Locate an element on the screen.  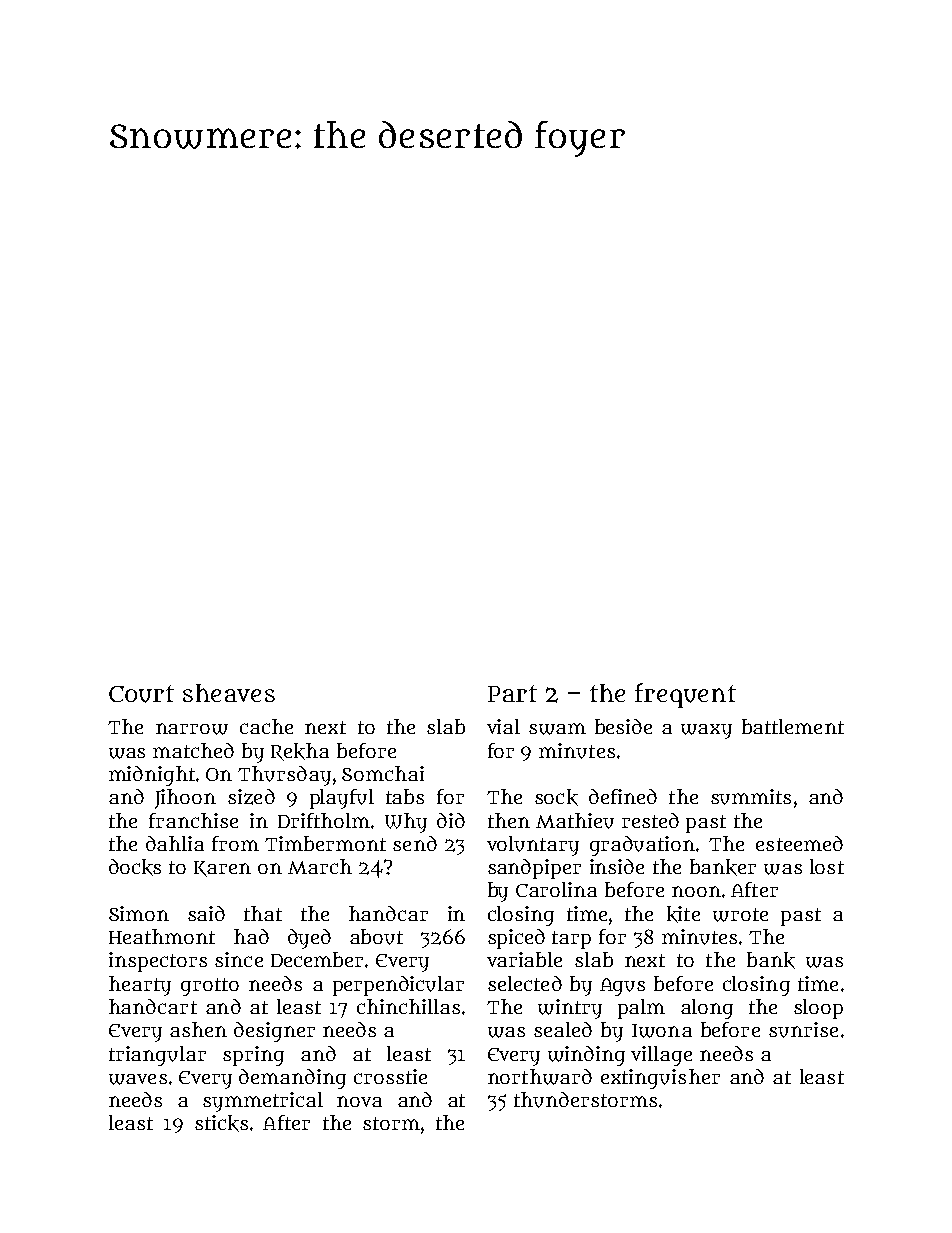
waxy is located at coordinates (706, 731).
